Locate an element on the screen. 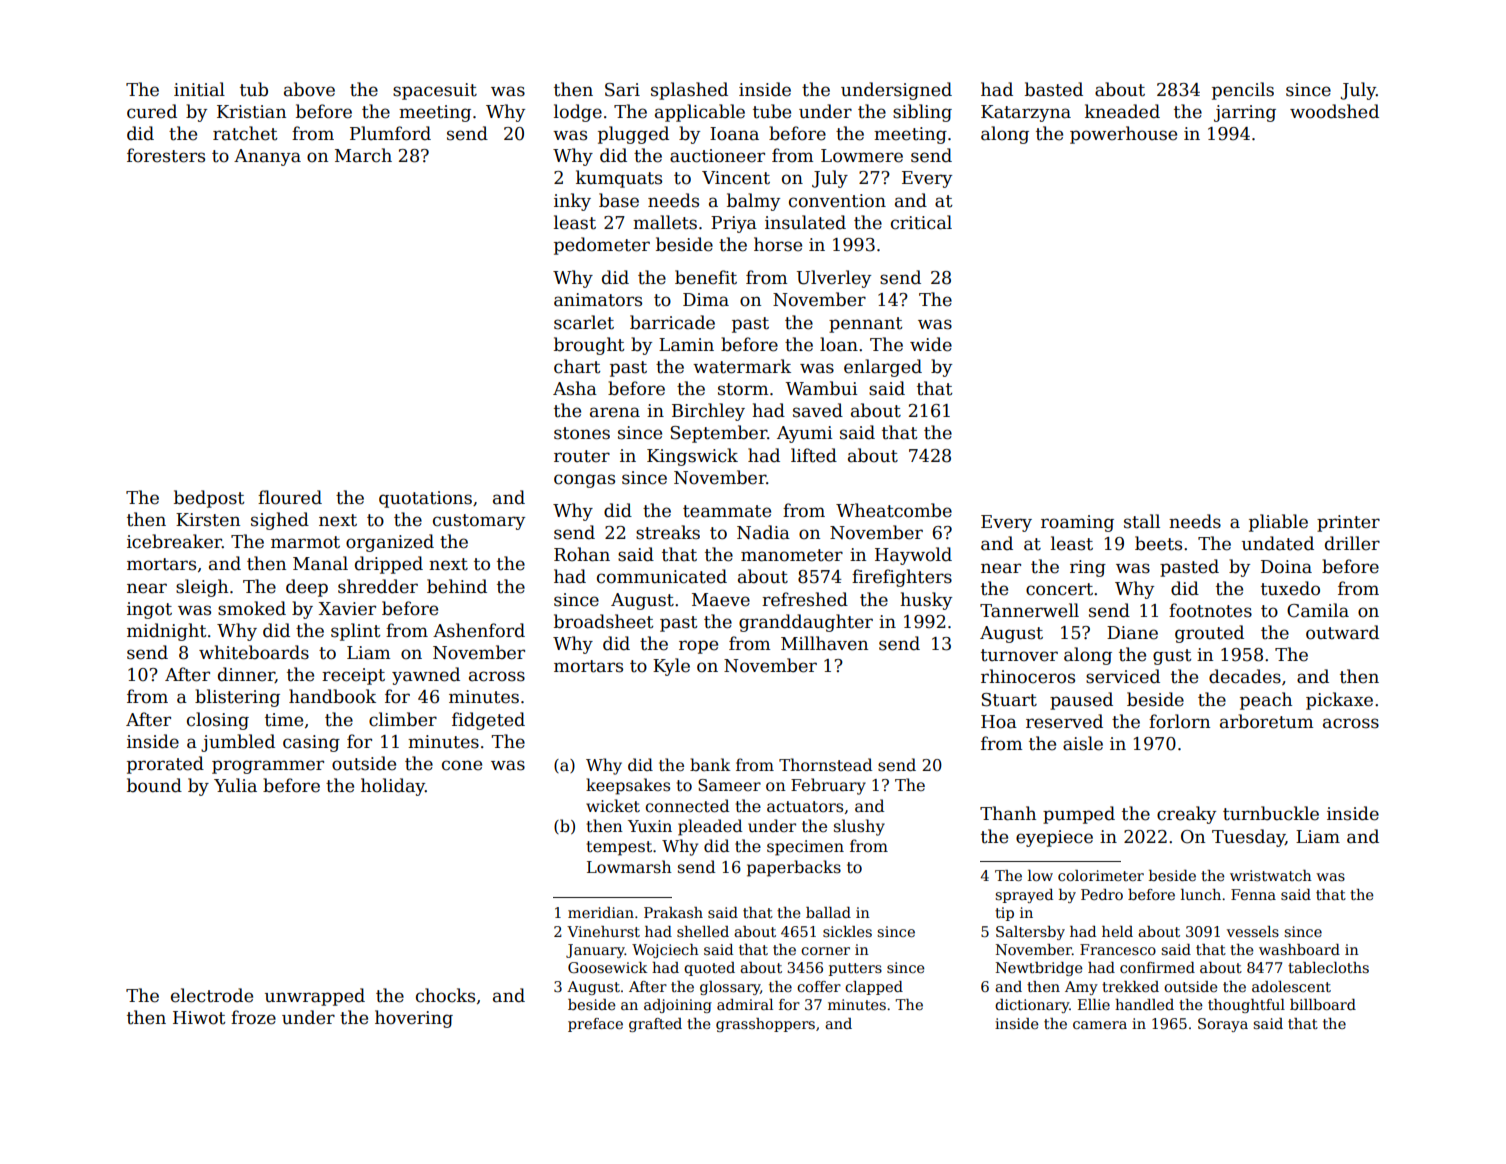 The height and width of the screenshot is (1164, 1506). serviced is located at coordinates (1123, 676).
